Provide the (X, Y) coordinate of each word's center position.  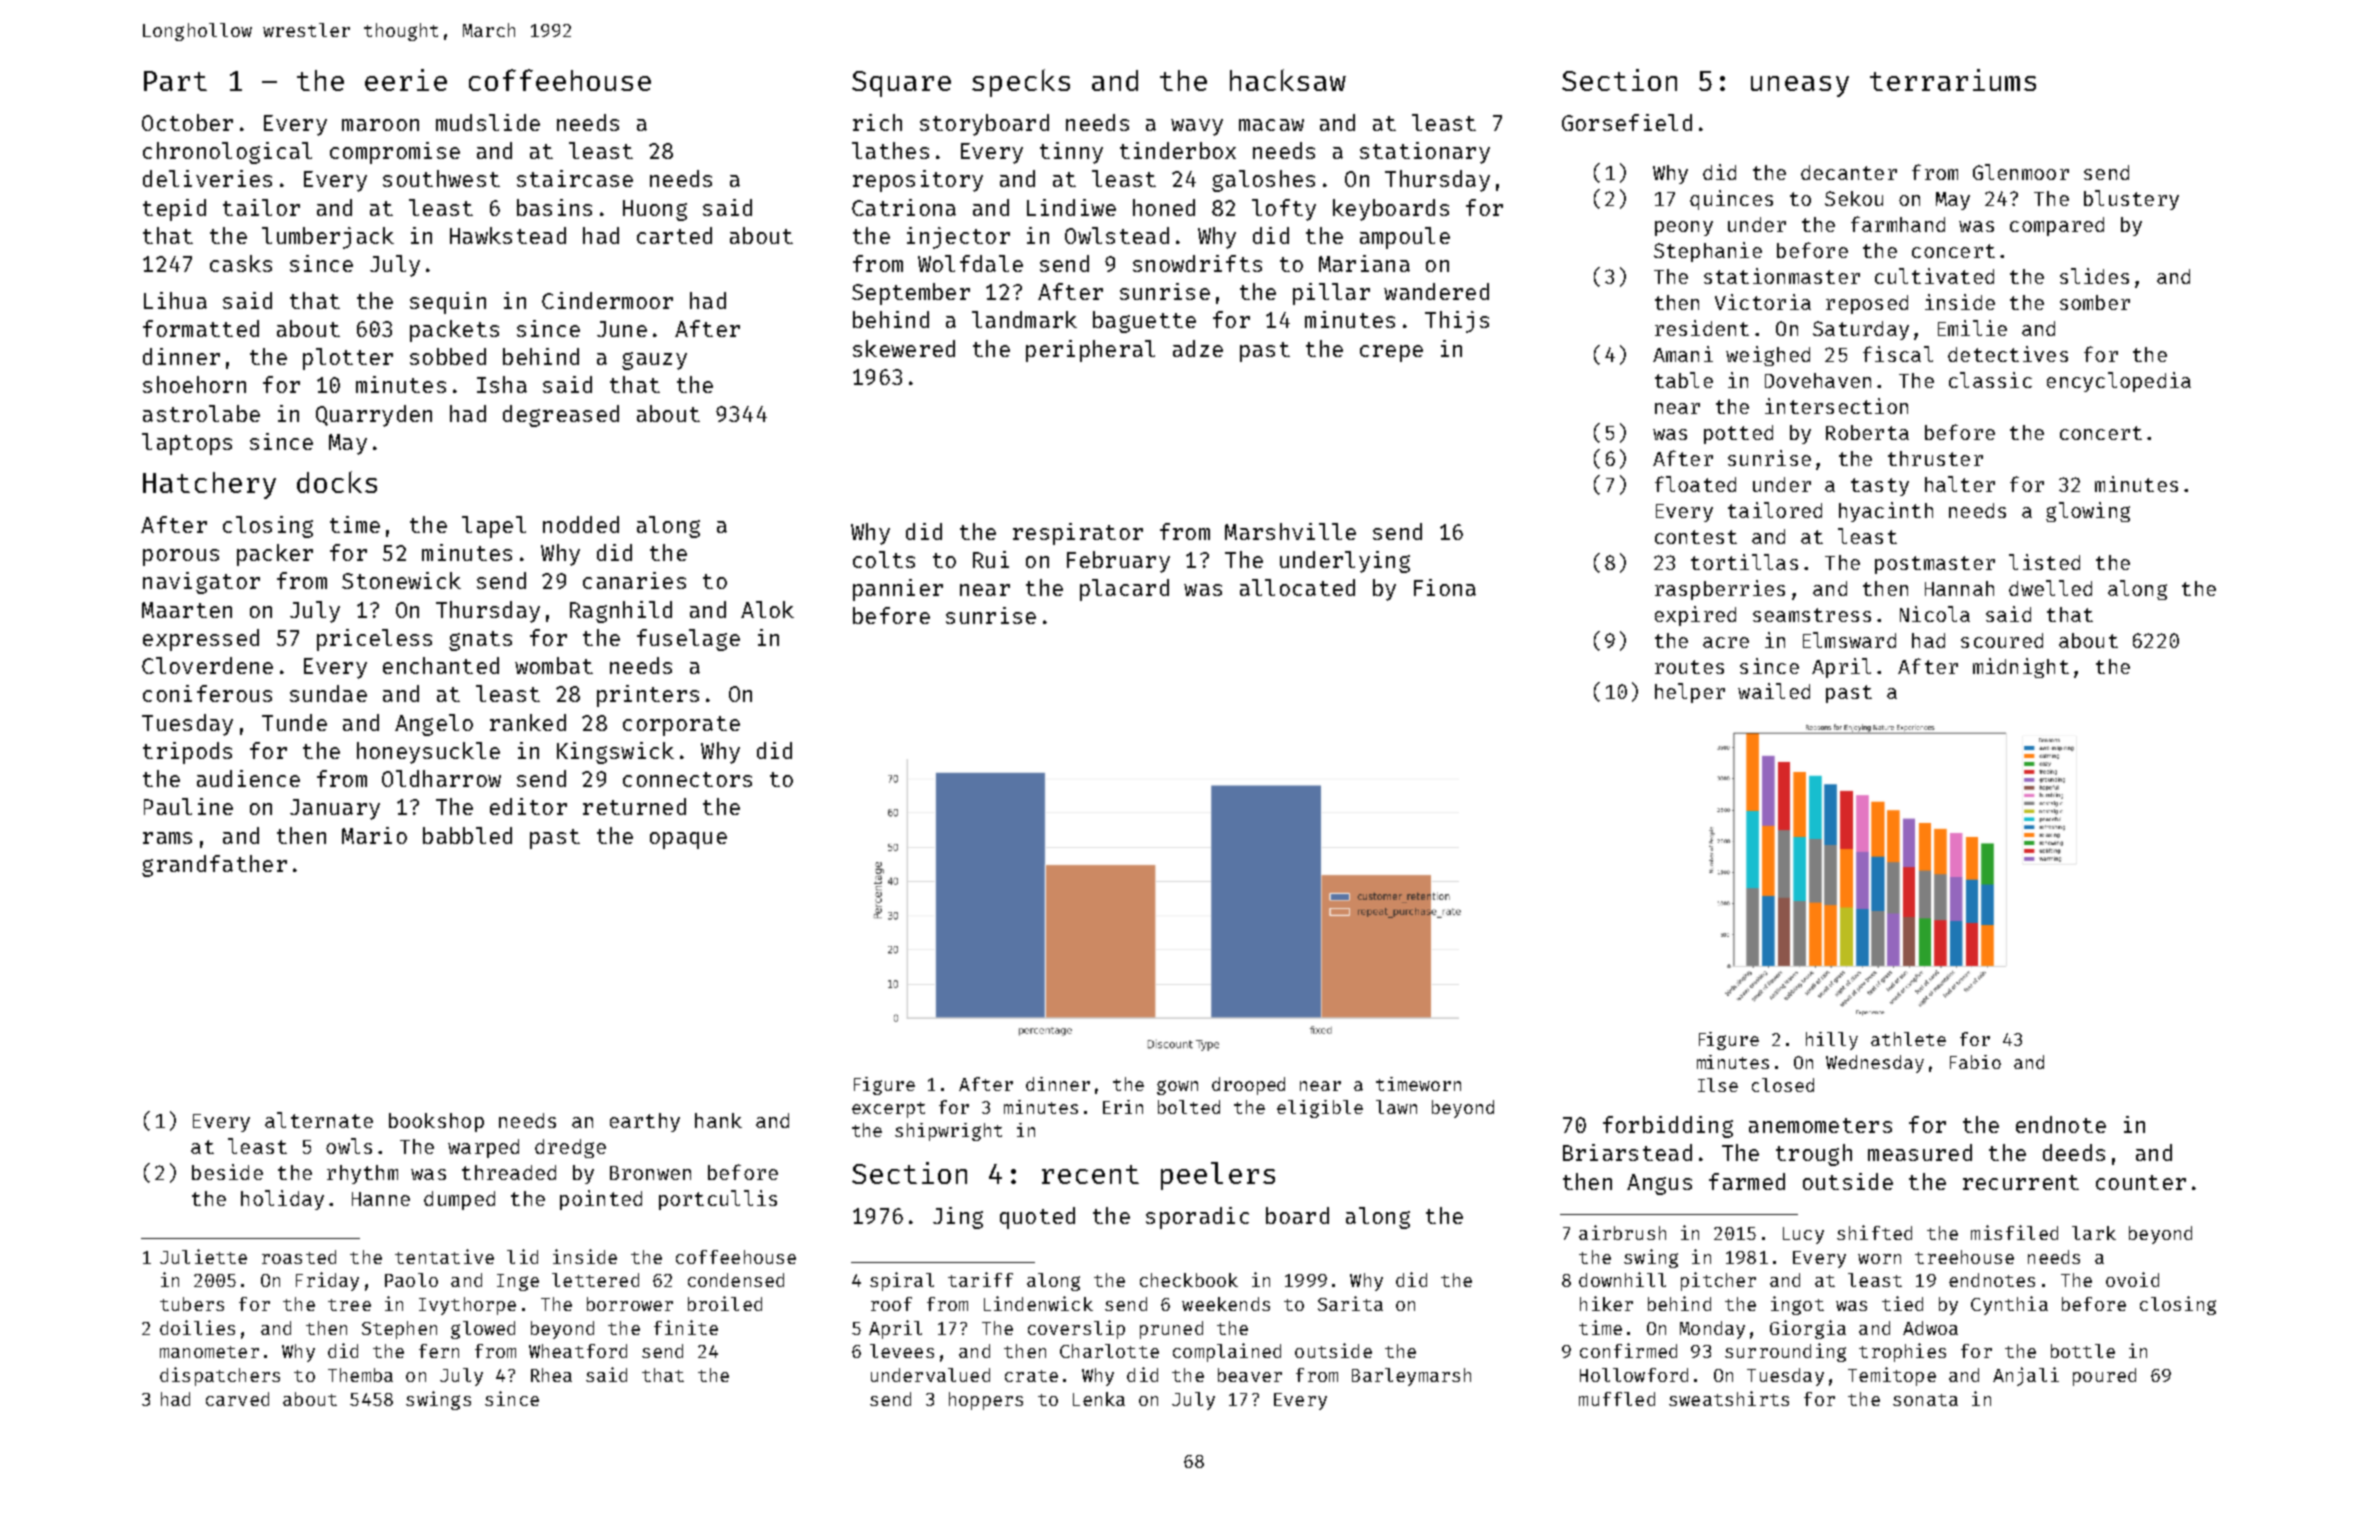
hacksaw (1288, 80)
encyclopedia (2119, 382)
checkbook (1189, 1280)
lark (2094, 1233)
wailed (1774, 691)
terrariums (1953, 80)
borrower (630, 1304)
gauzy (654, 361)
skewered (904, 348)
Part (175, 81)
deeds (2074, 1152)
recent (1090, 1174)
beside (227, 1172)
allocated (1297, 587)
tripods (187, 753)
